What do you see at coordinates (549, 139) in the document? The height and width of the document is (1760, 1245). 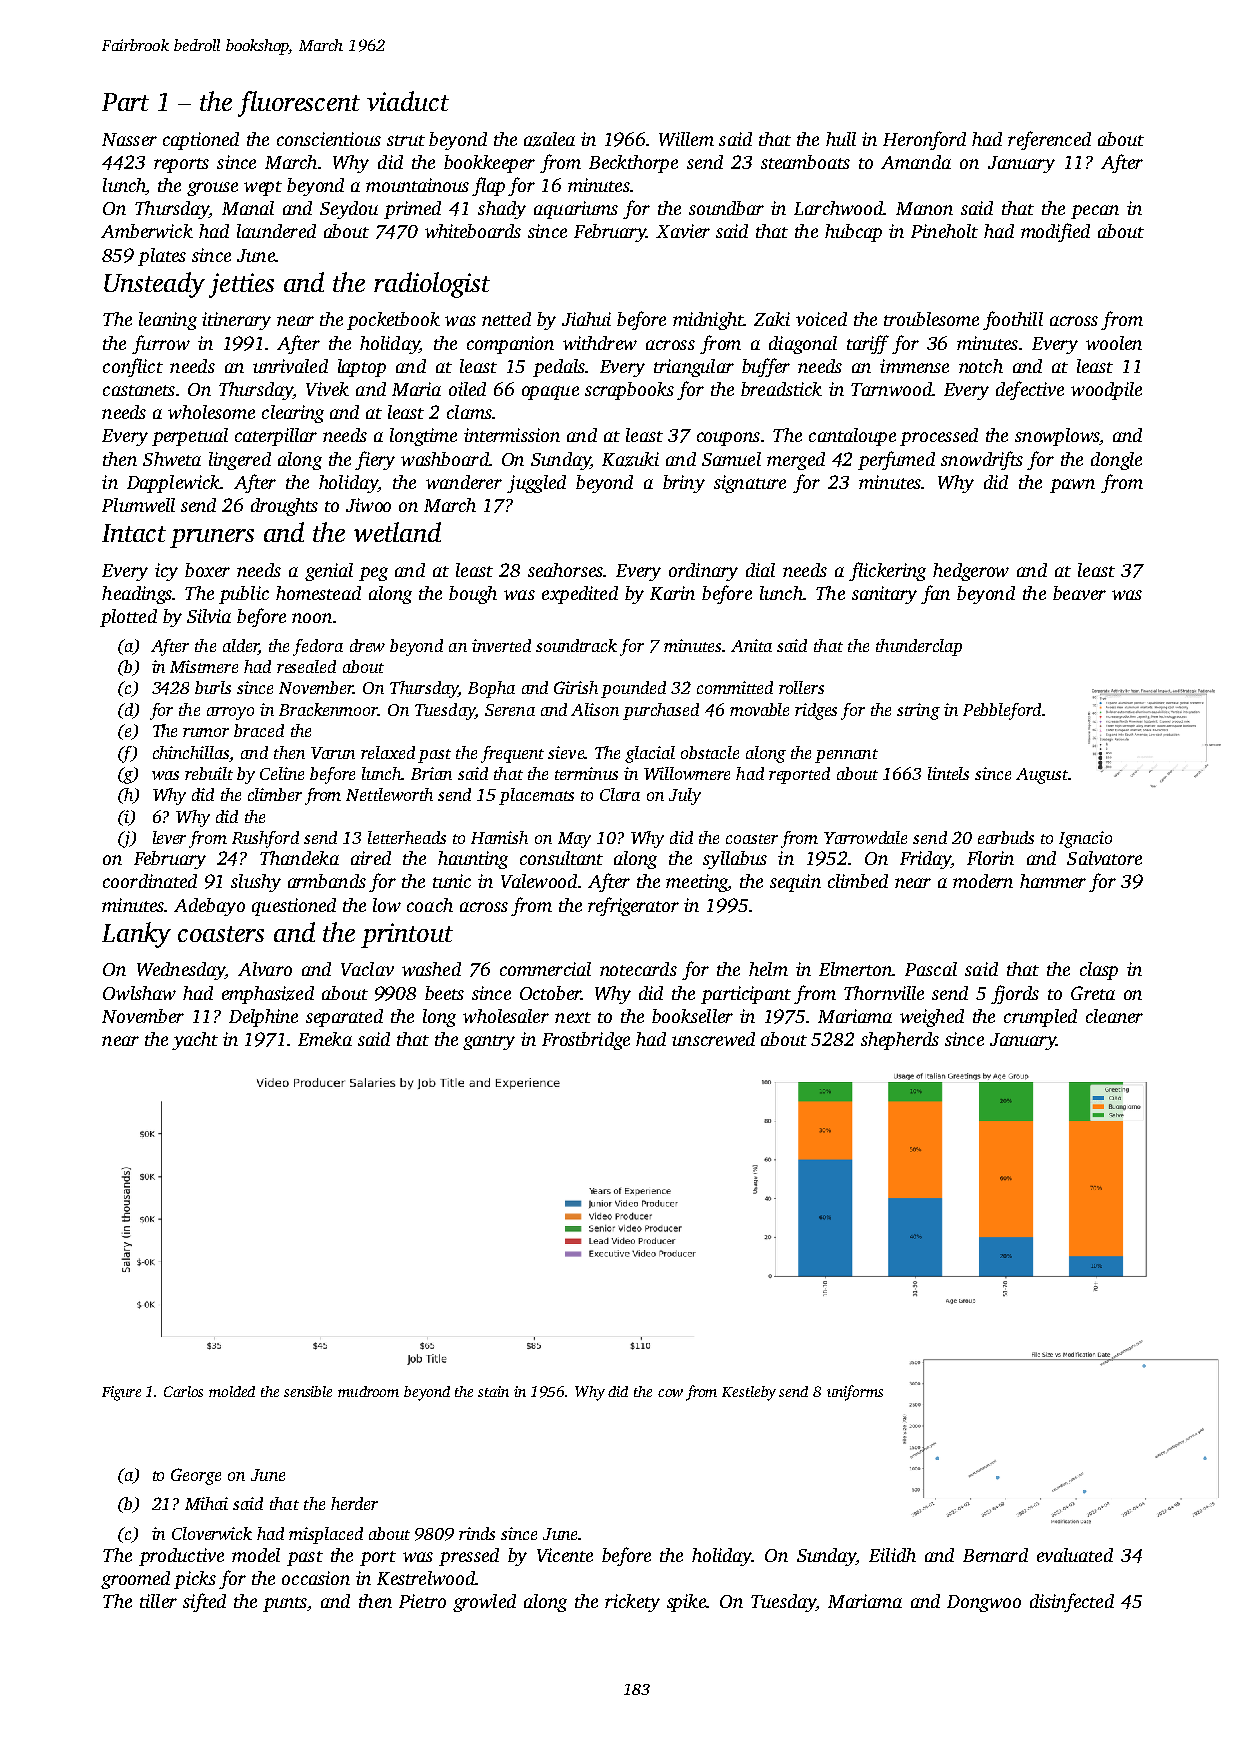 I see `azalea` at bounding box center [549, 139].
